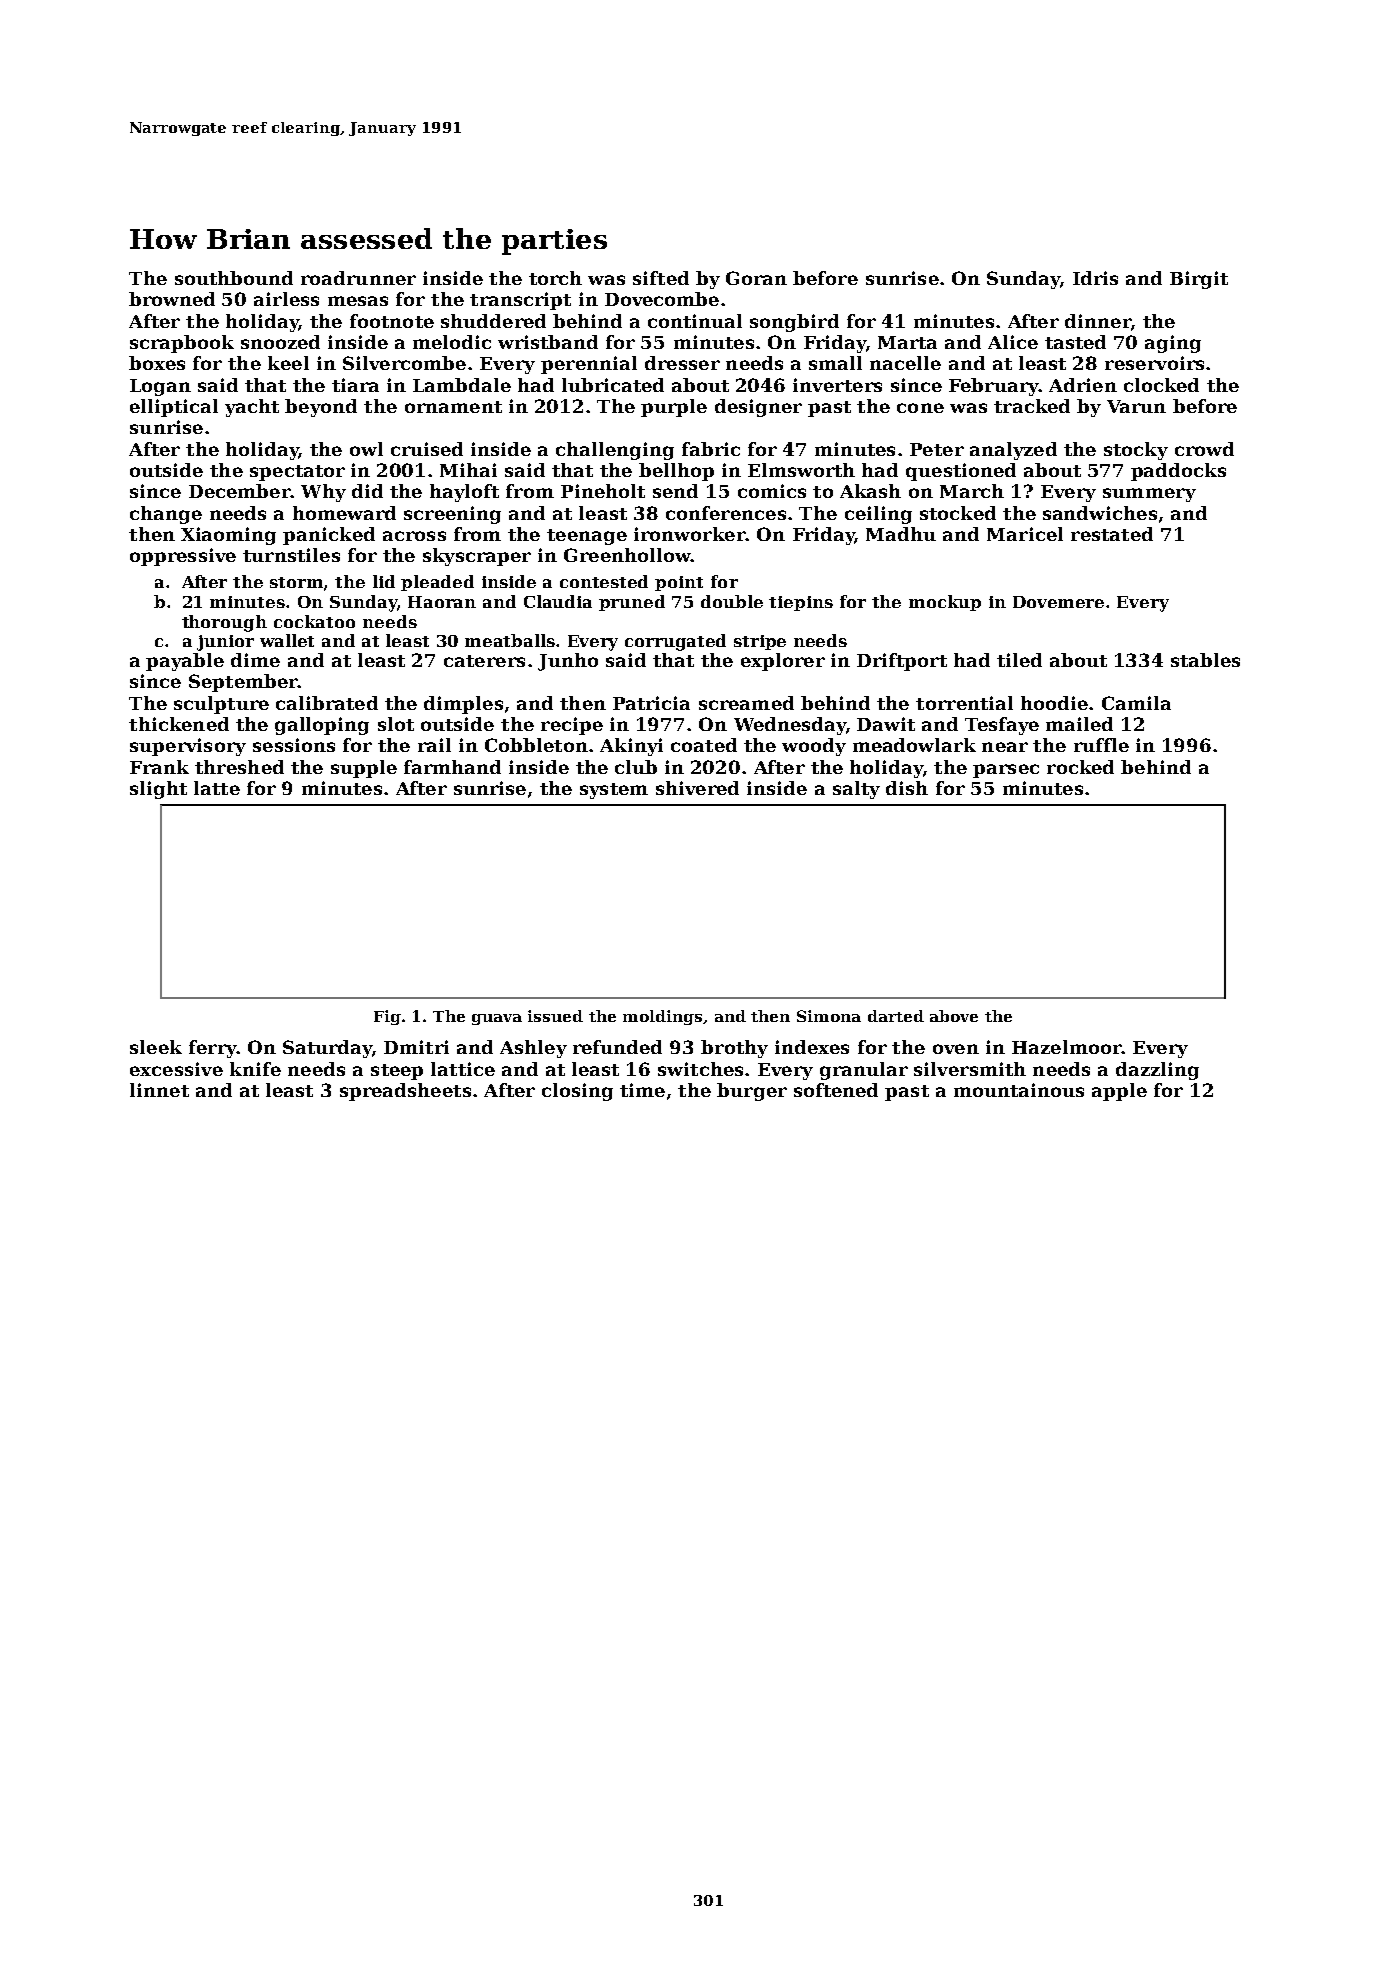 The height and width of the screenshot is (1969, 1386). I want to click on knife, so click(255, 1069).
